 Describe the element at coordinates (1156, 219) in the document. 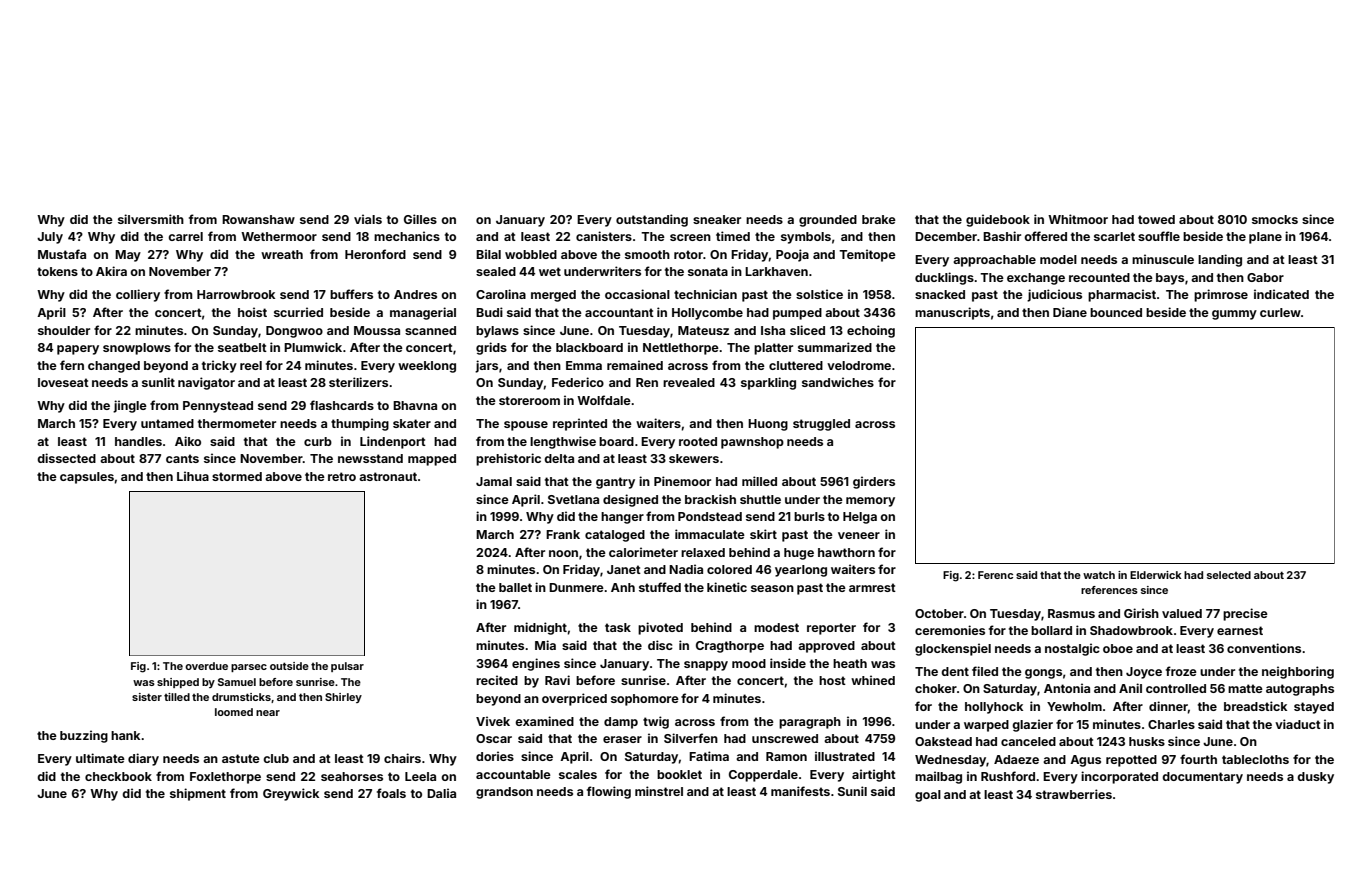

I see `towed` at that location.
